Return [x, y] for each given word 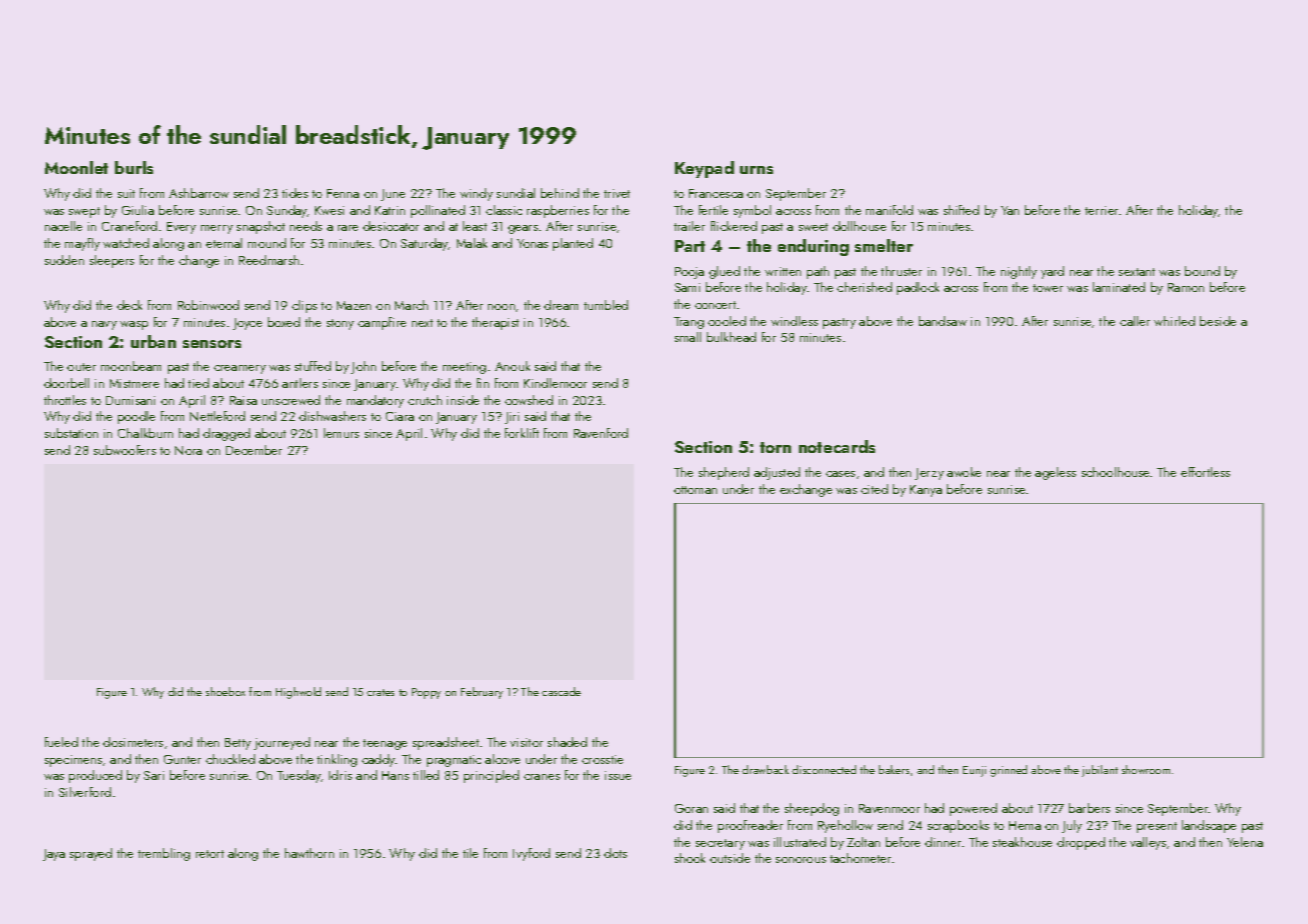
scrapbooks [958, 826]
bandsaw [943, 321]
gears [523, 229]
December [254, 450]
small [688, 337]
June [393, 195]
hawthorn [309, 853]
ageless [1055, 473]
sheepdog [812, 809]
